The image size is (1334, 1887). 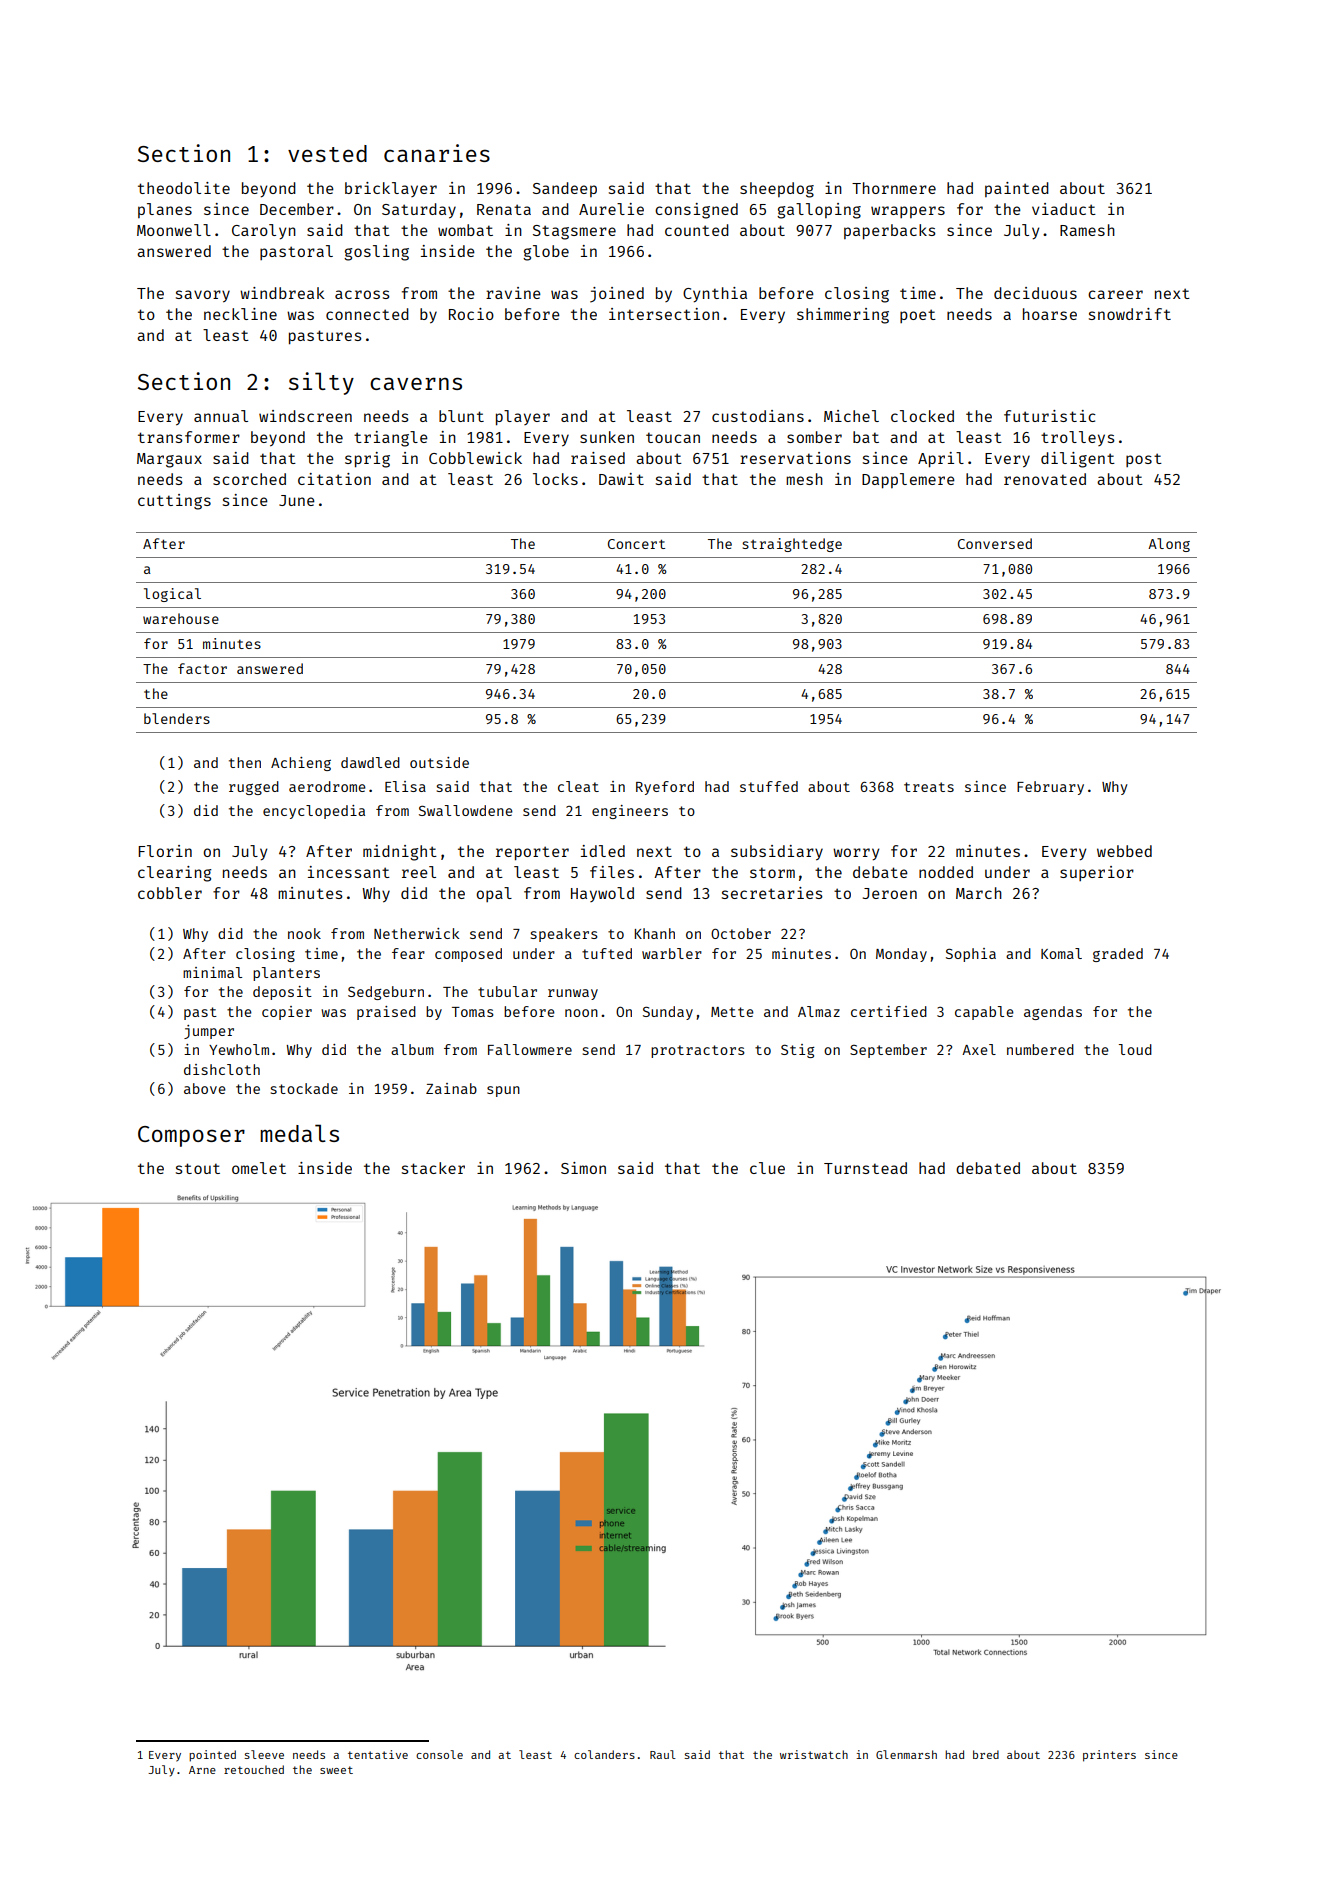 What do you see at coordinates (918, 316) in the image?
I see `poet` at bounding box center [918, 316].
